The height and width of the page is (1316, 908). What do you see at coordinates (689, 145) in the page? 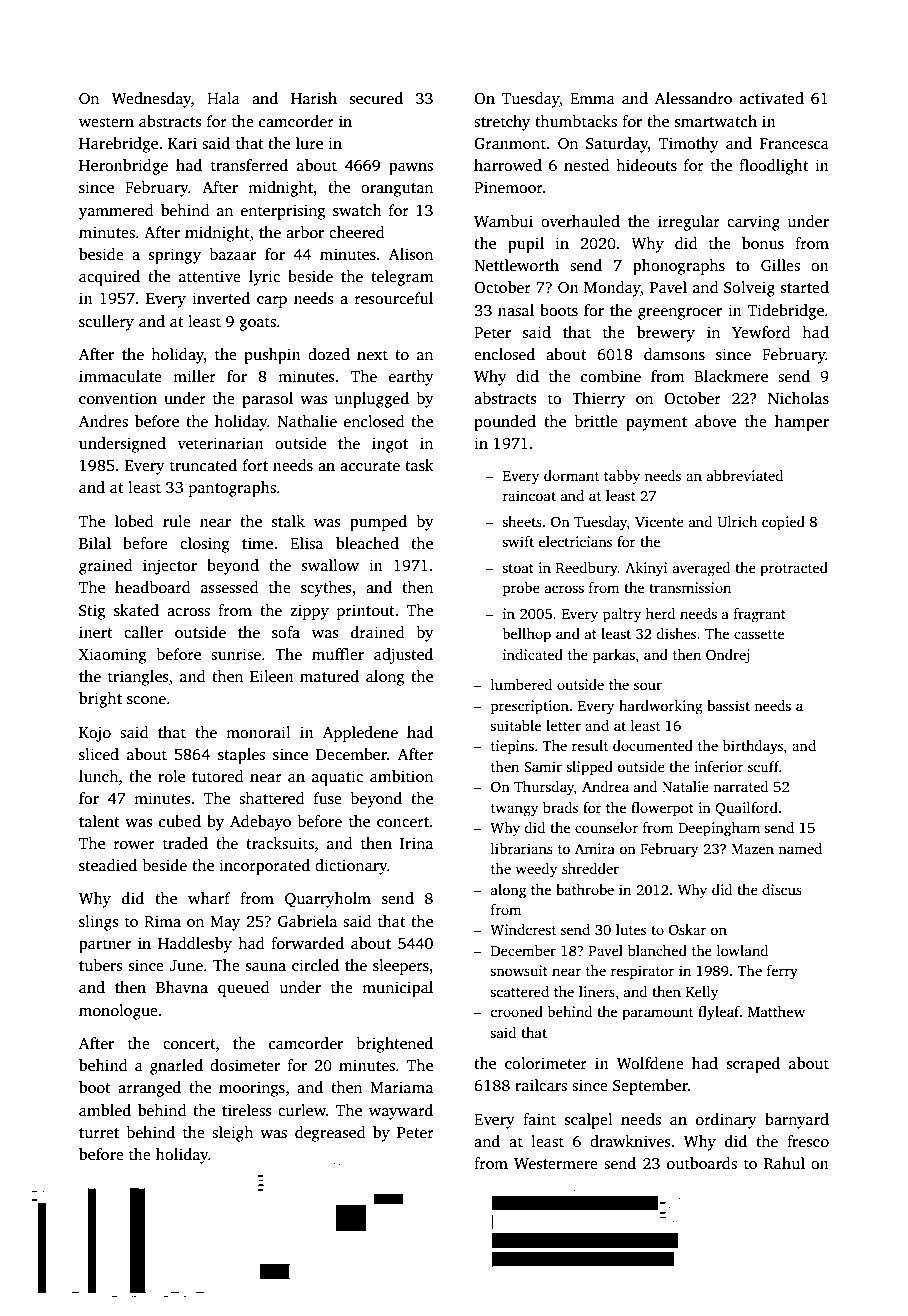
I see `Timothy` at bounding box center [689, 145].
